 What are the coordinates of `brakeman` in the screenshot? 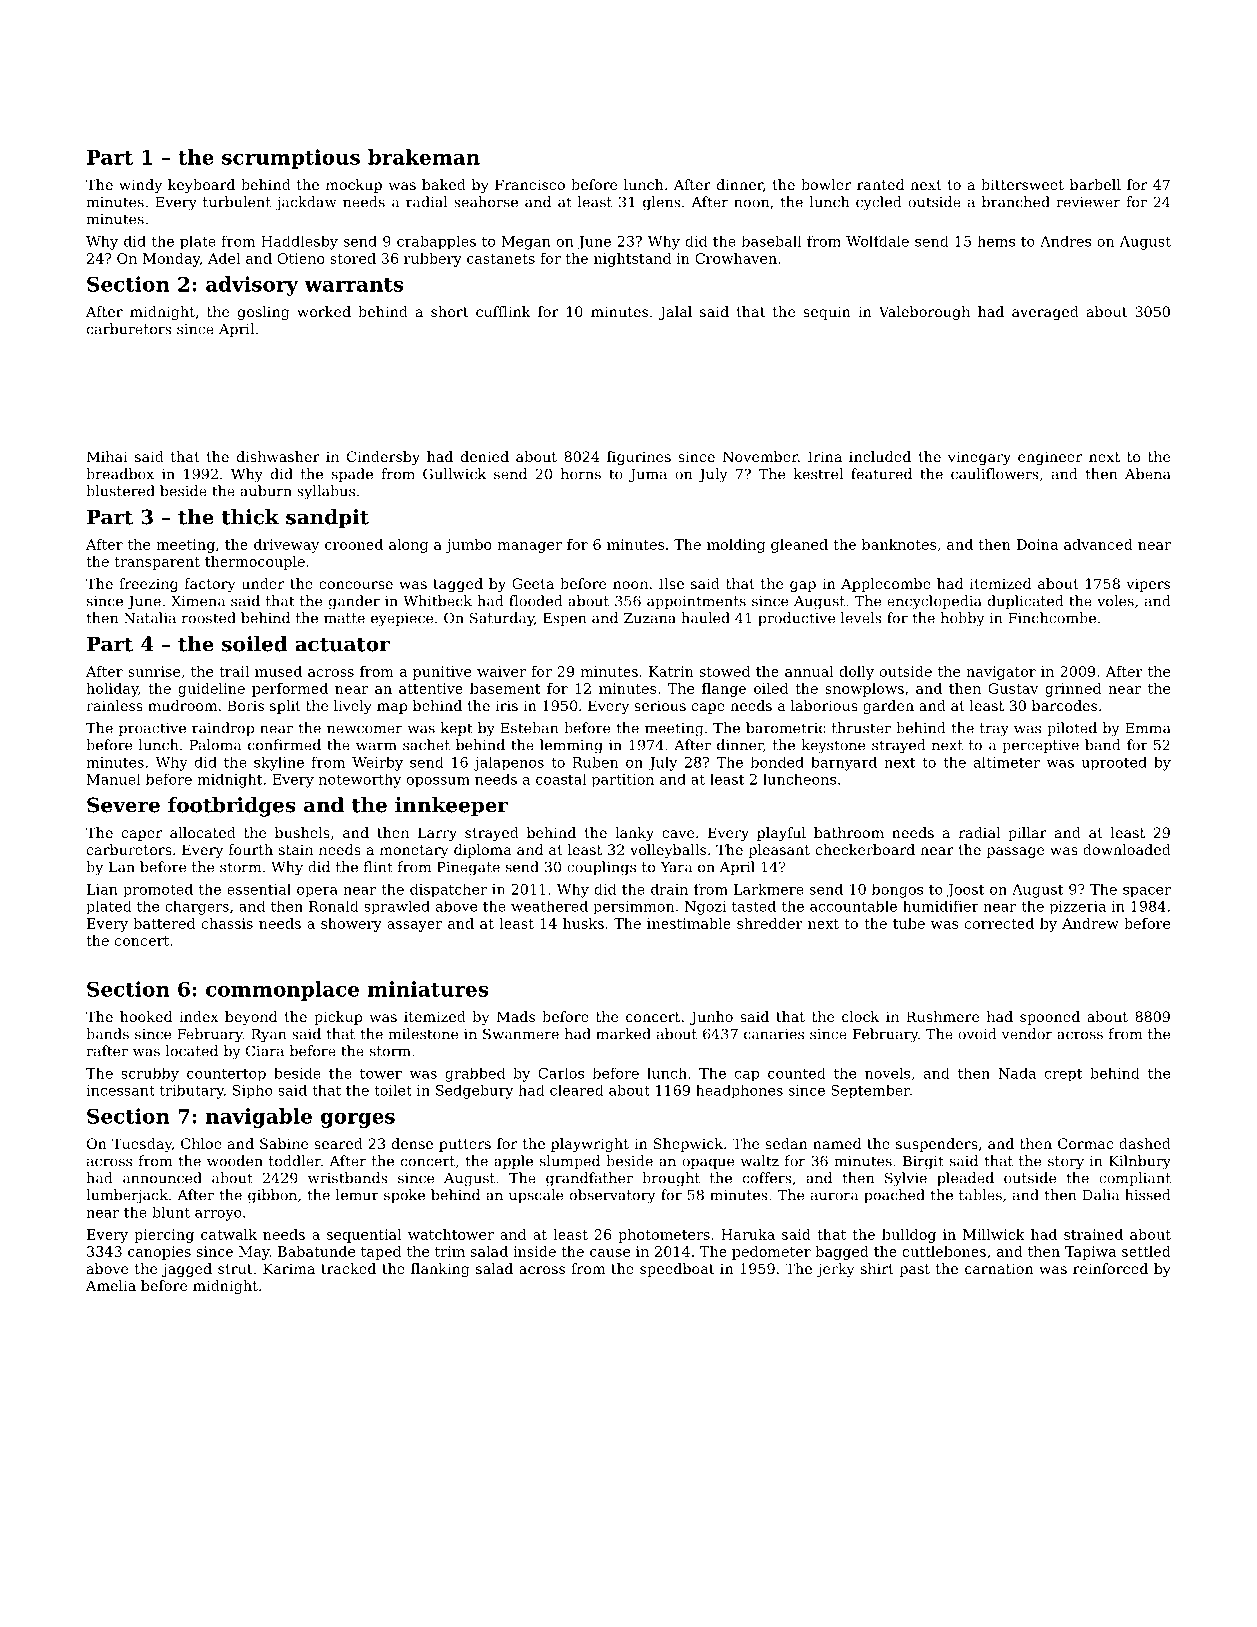 It's located at (424, 157).
